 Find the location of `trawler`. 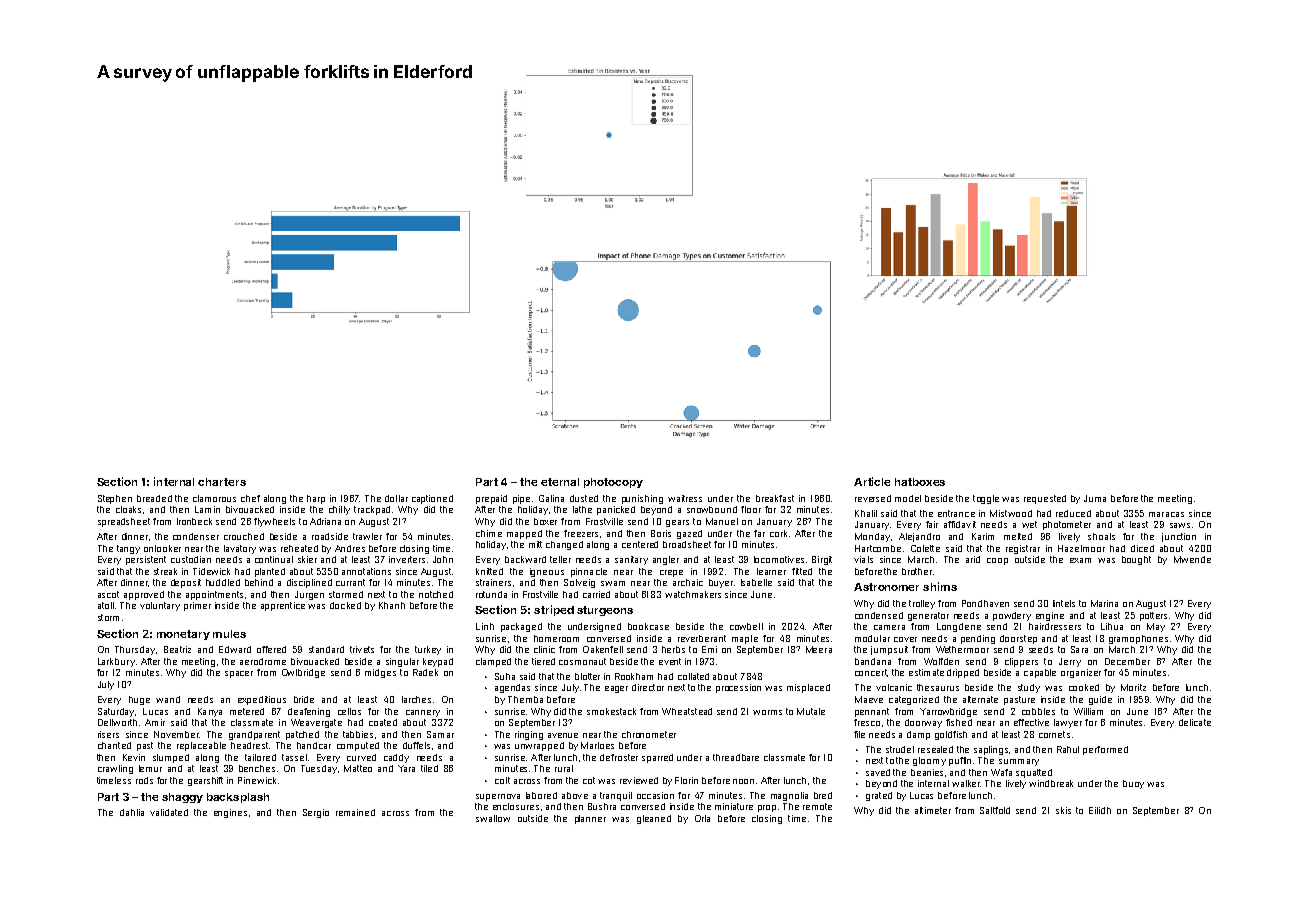

trawler is located at coordinates (367, 536).
